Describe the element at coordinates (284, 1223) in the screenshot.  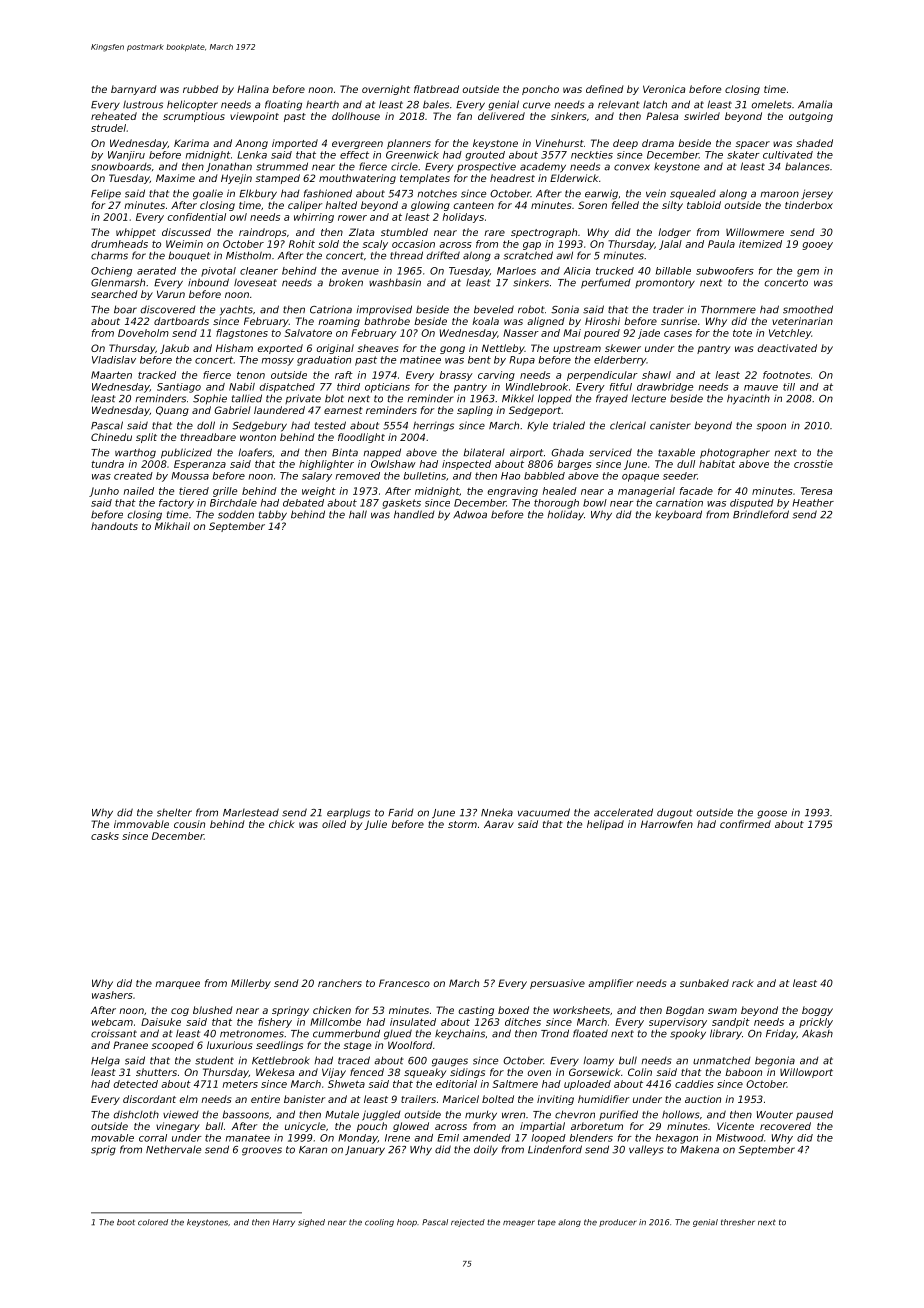
I see `Harry` at that location.
